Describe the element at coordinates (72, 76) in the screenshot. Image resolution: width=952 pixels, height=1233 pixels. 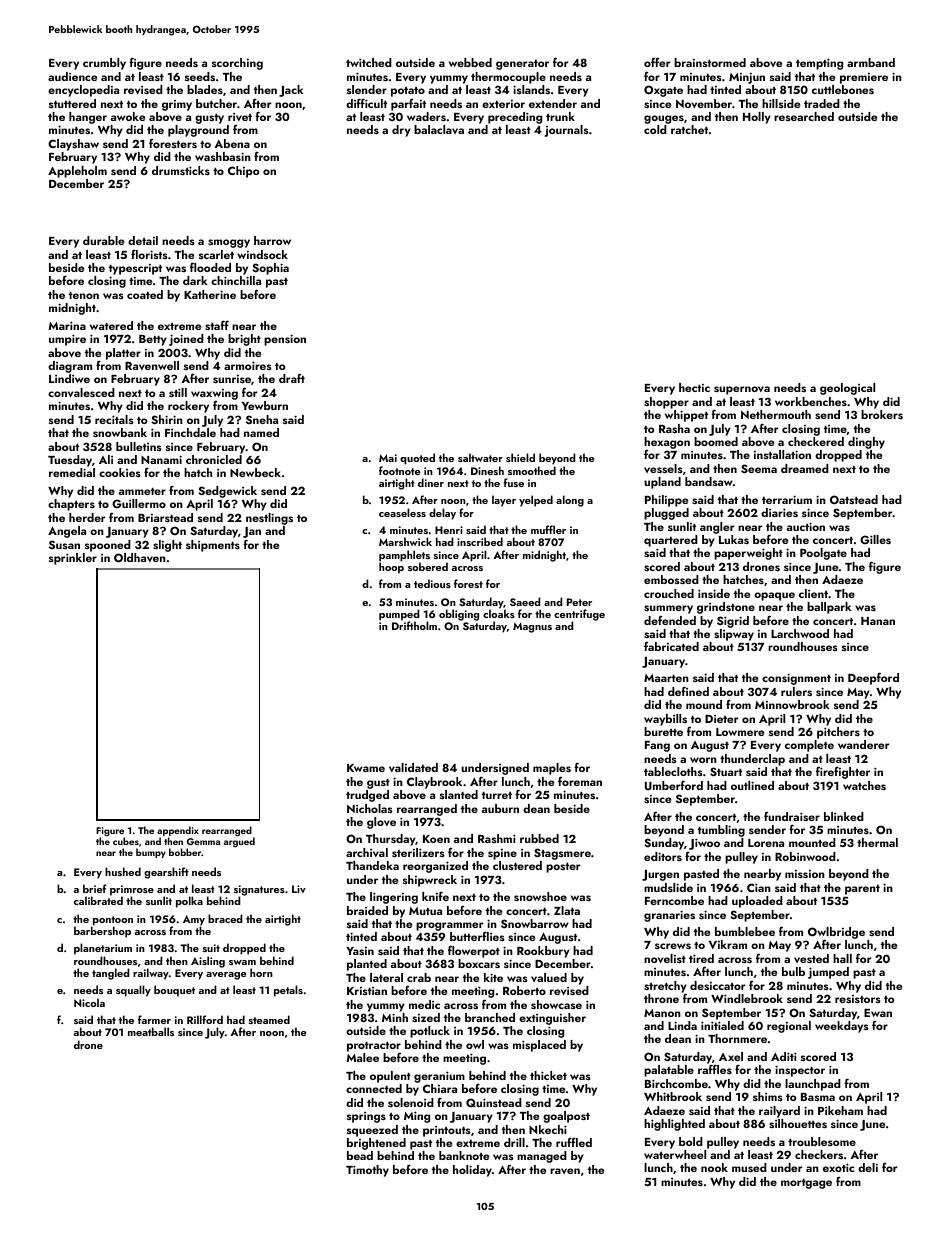
I see `audience` at that location.
